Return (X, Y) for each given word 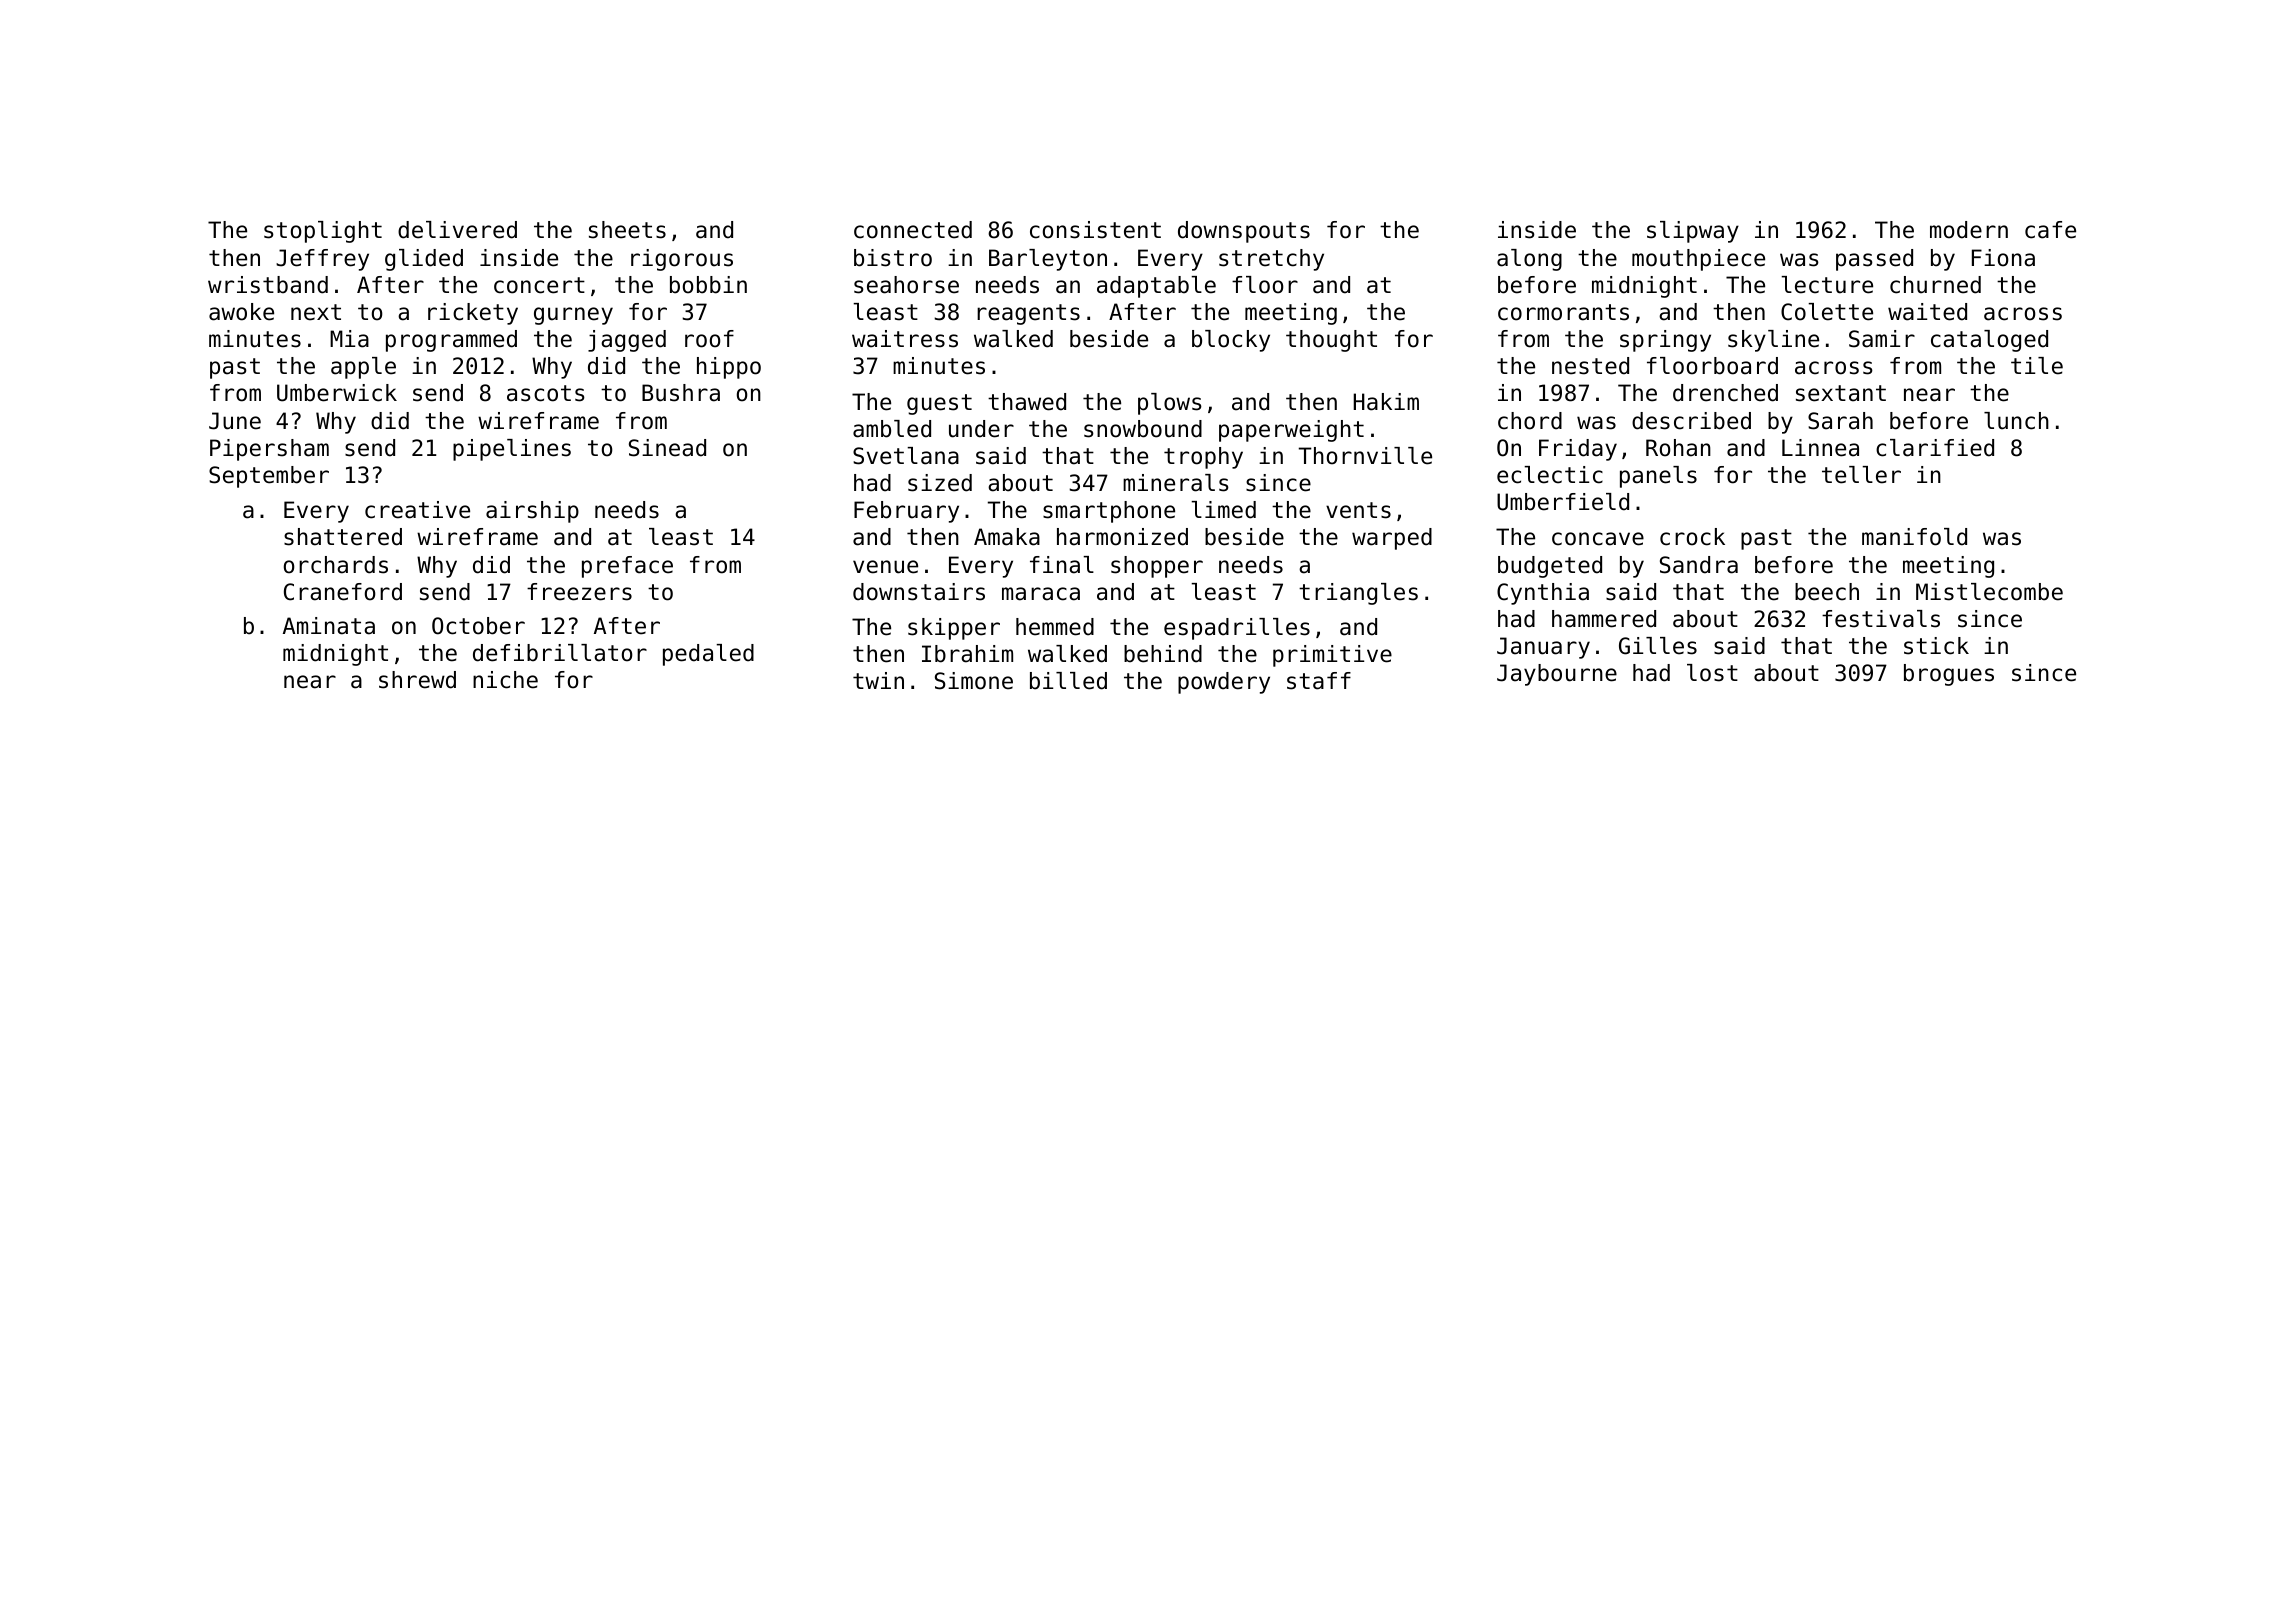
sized (940, 483)
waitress (905, 339)
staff (1319, 681)
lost (1712, 673)
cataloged (1989, 341)
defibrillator (560, 653)
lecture (1827, 285)
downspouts (1244, 232)
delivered (457, 230)
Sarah (1840, 421)
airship (532, 512)
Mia (349, 339)
